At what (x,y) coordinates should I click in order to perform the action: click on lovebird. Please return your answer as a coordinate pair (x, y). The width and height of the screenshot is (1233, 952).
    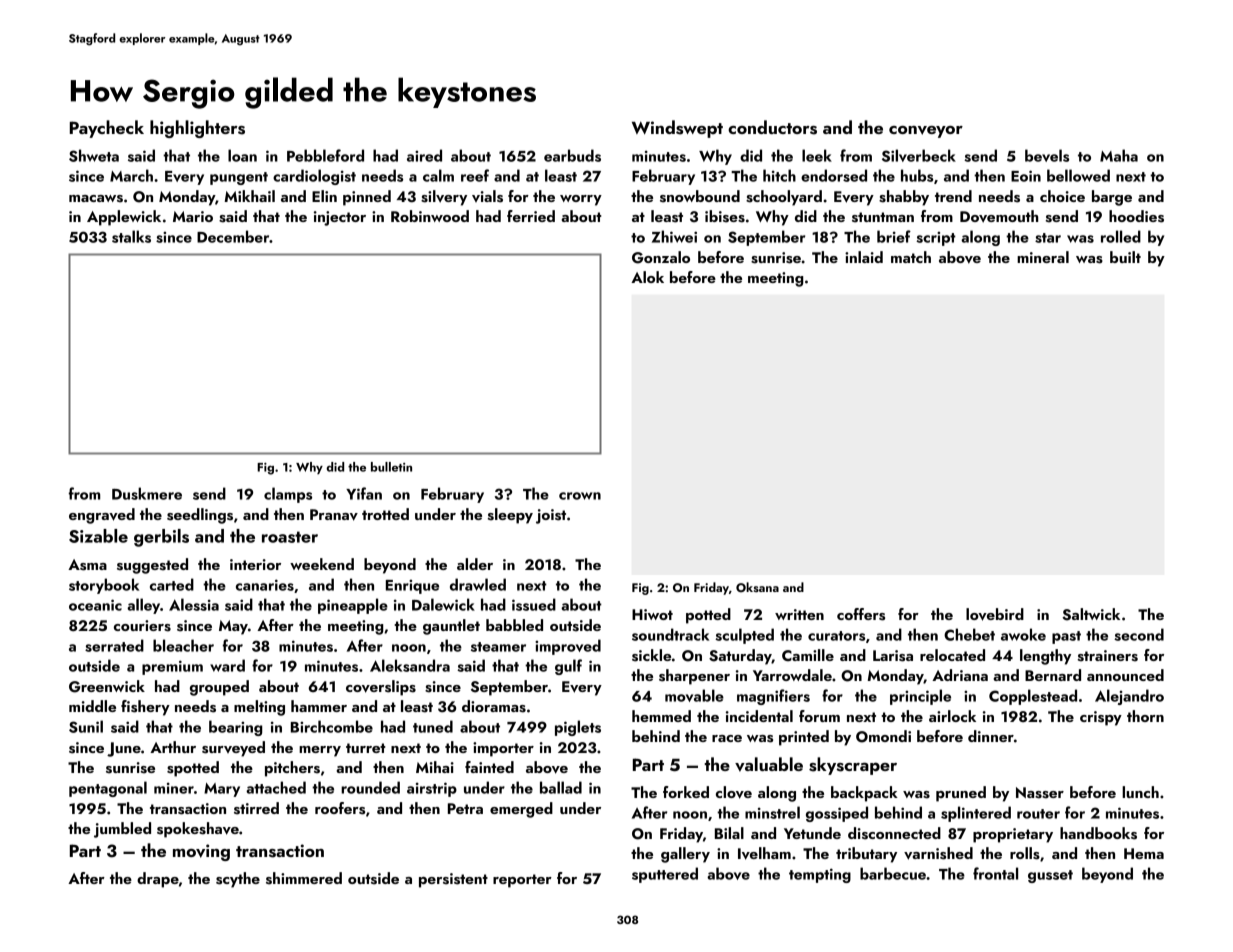
    Looking at the image, I should click on (995, 614).
